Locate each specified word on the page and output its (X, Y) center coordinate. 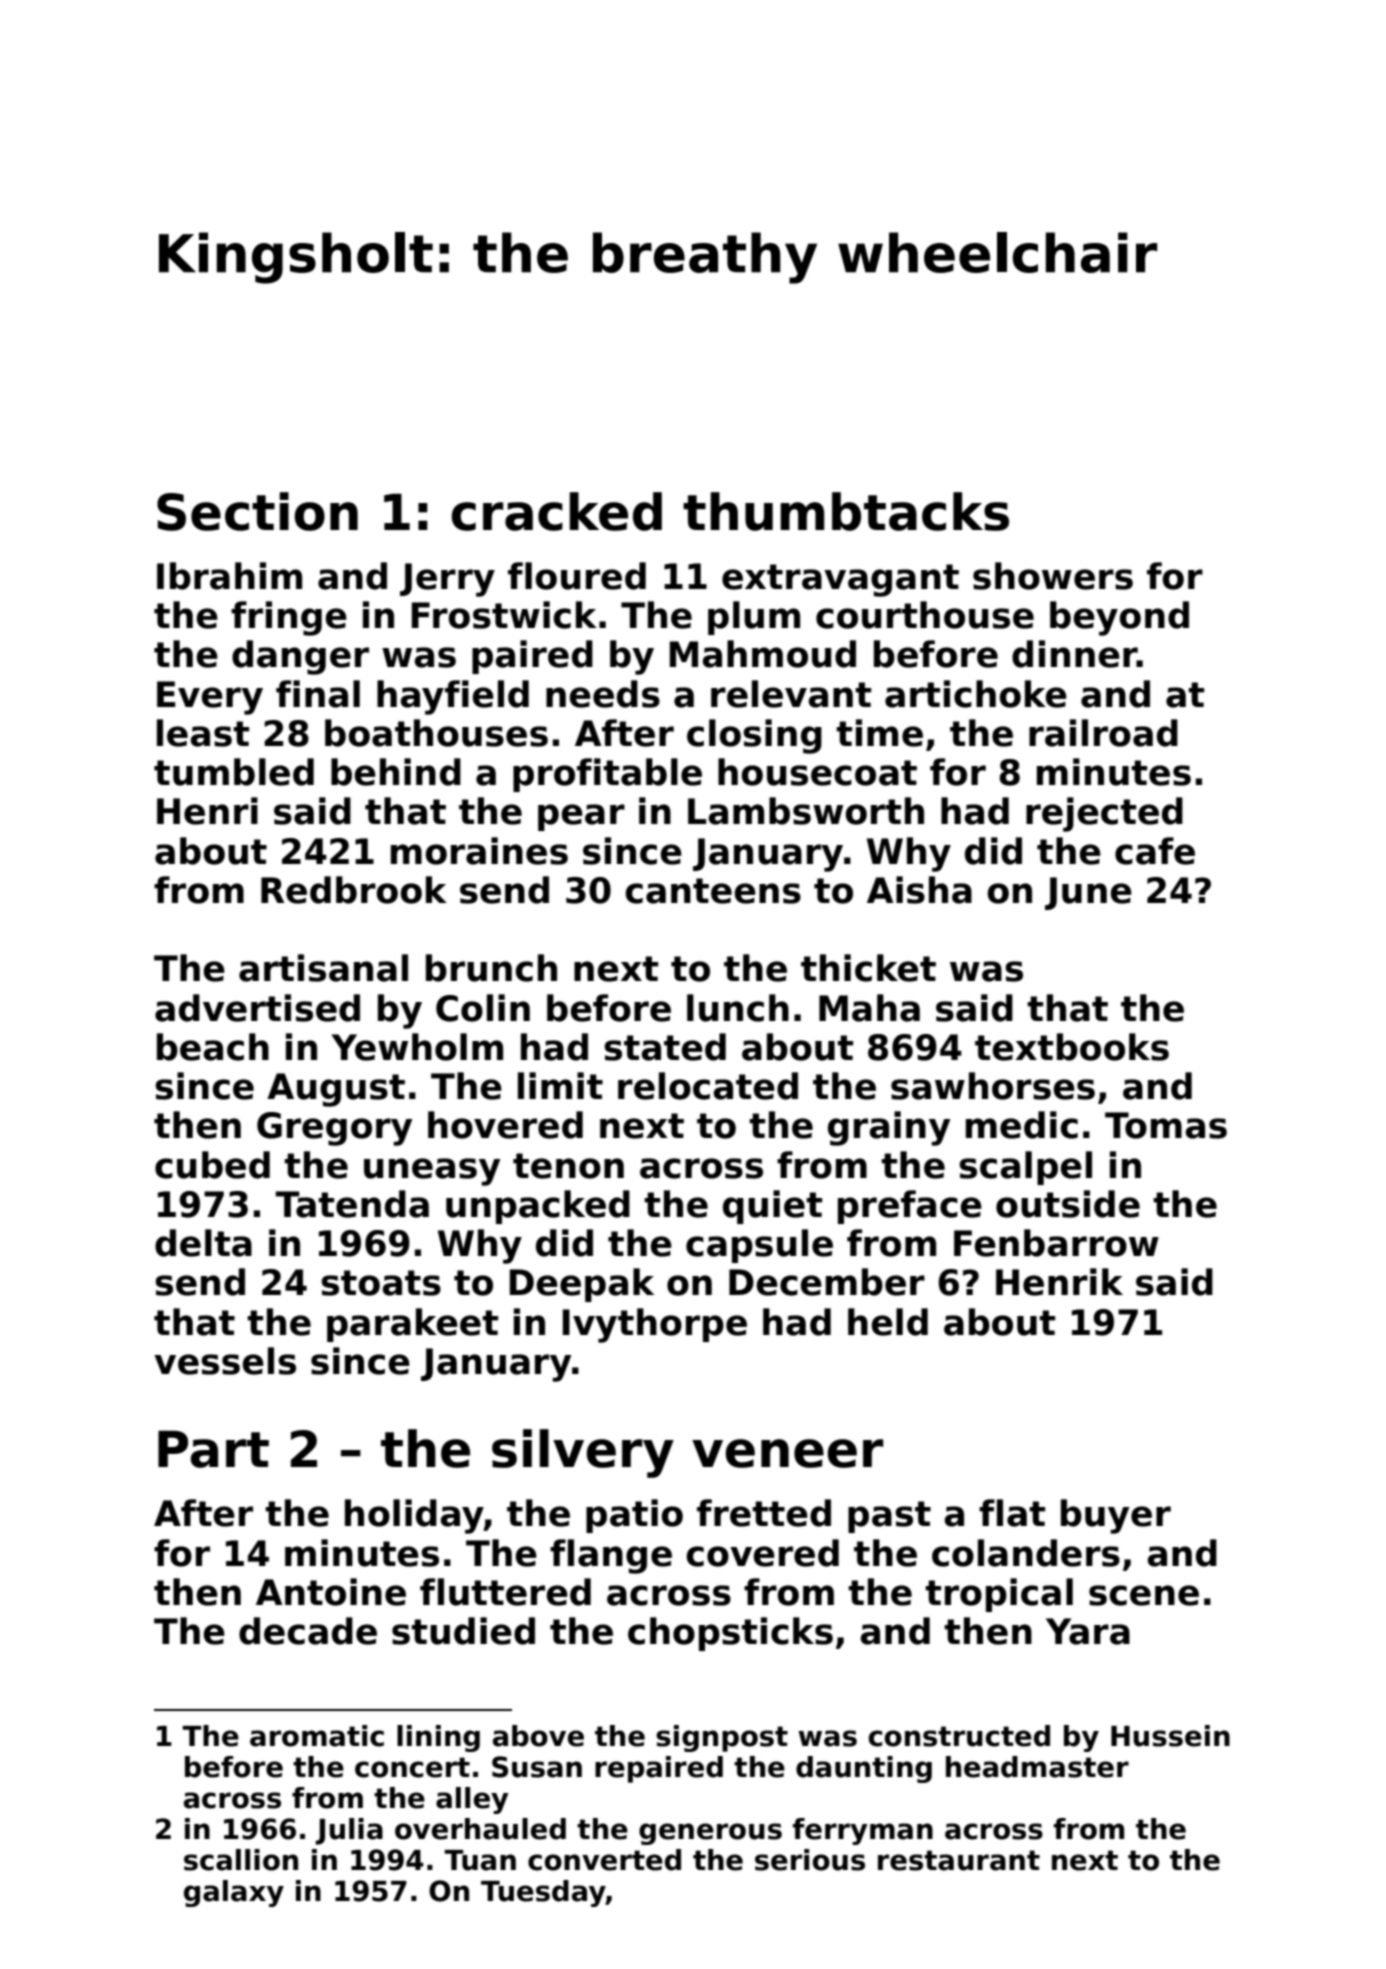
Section (257, 511)
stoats (381, 1283)
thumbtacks (846, 511)
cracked (556, 511)
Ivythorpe (655, 1325)
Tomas (1166, 1125)
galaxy (234, 1893)
